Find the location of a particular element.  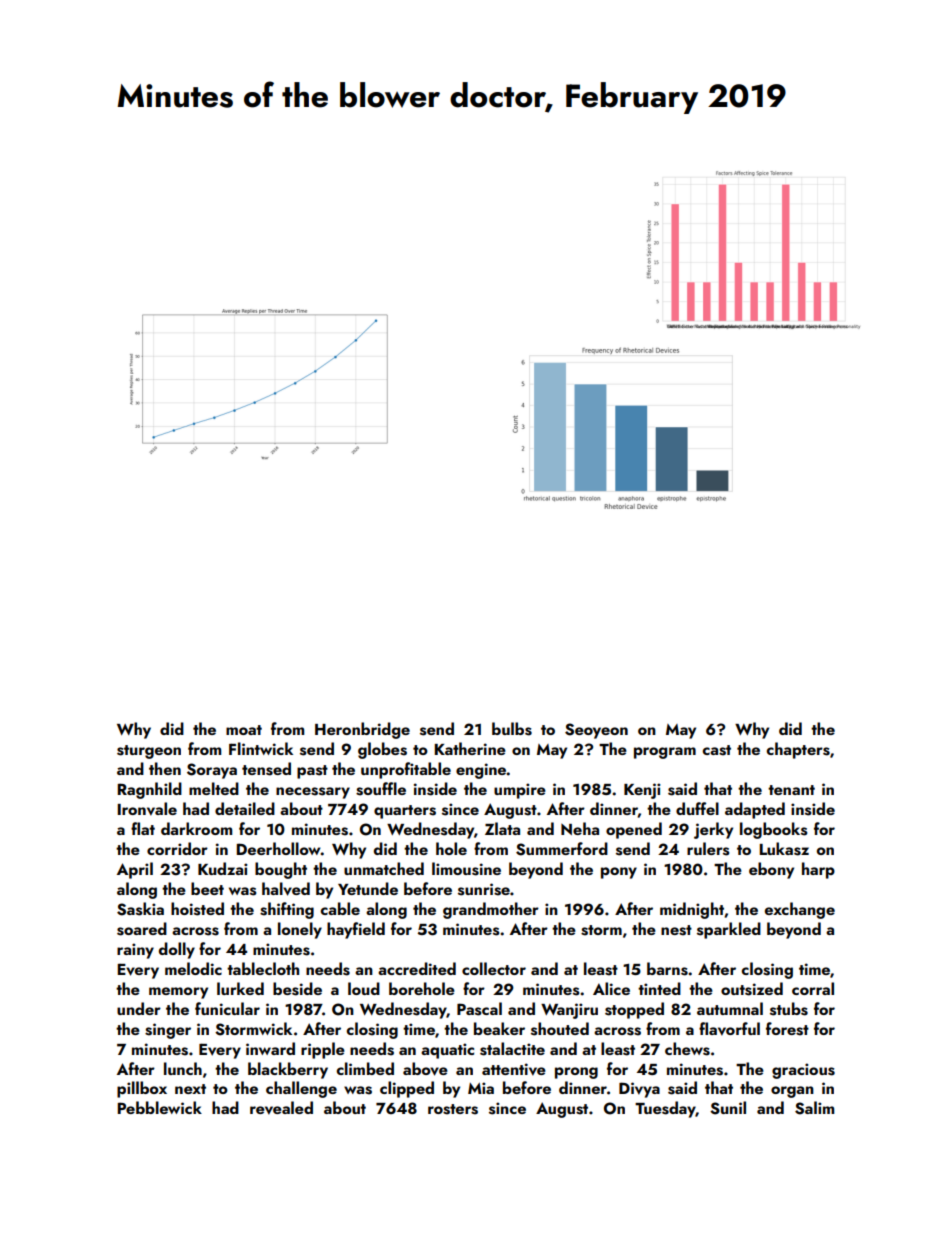

loud is located at coordinates (364, 988).
